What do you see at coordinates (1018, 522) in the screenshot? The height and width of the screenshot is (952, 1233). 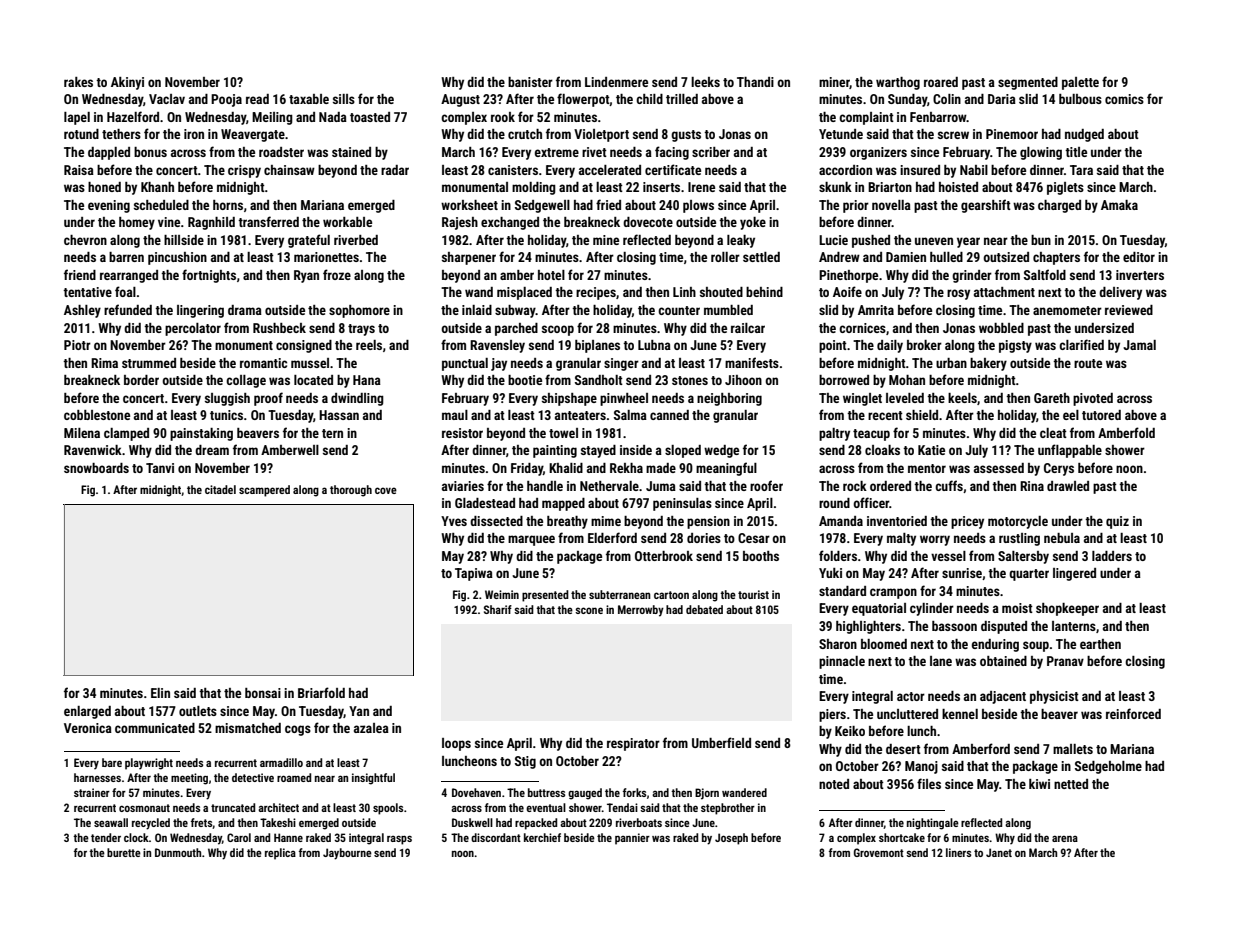 I see `motorcycle` at bounding box center [1018, 522].
